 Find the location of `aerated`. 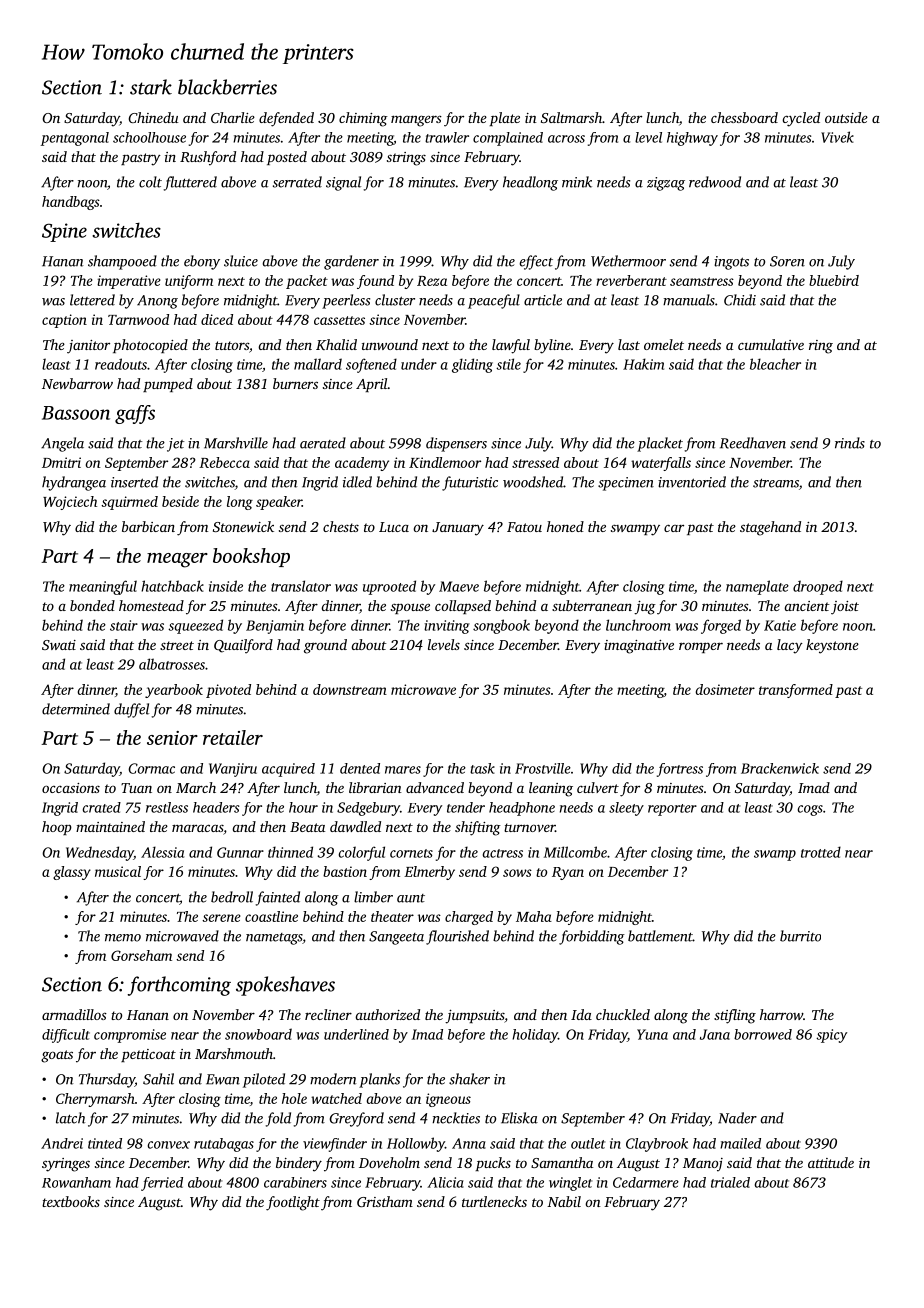

aerated is located at coordinates (323, 443).
